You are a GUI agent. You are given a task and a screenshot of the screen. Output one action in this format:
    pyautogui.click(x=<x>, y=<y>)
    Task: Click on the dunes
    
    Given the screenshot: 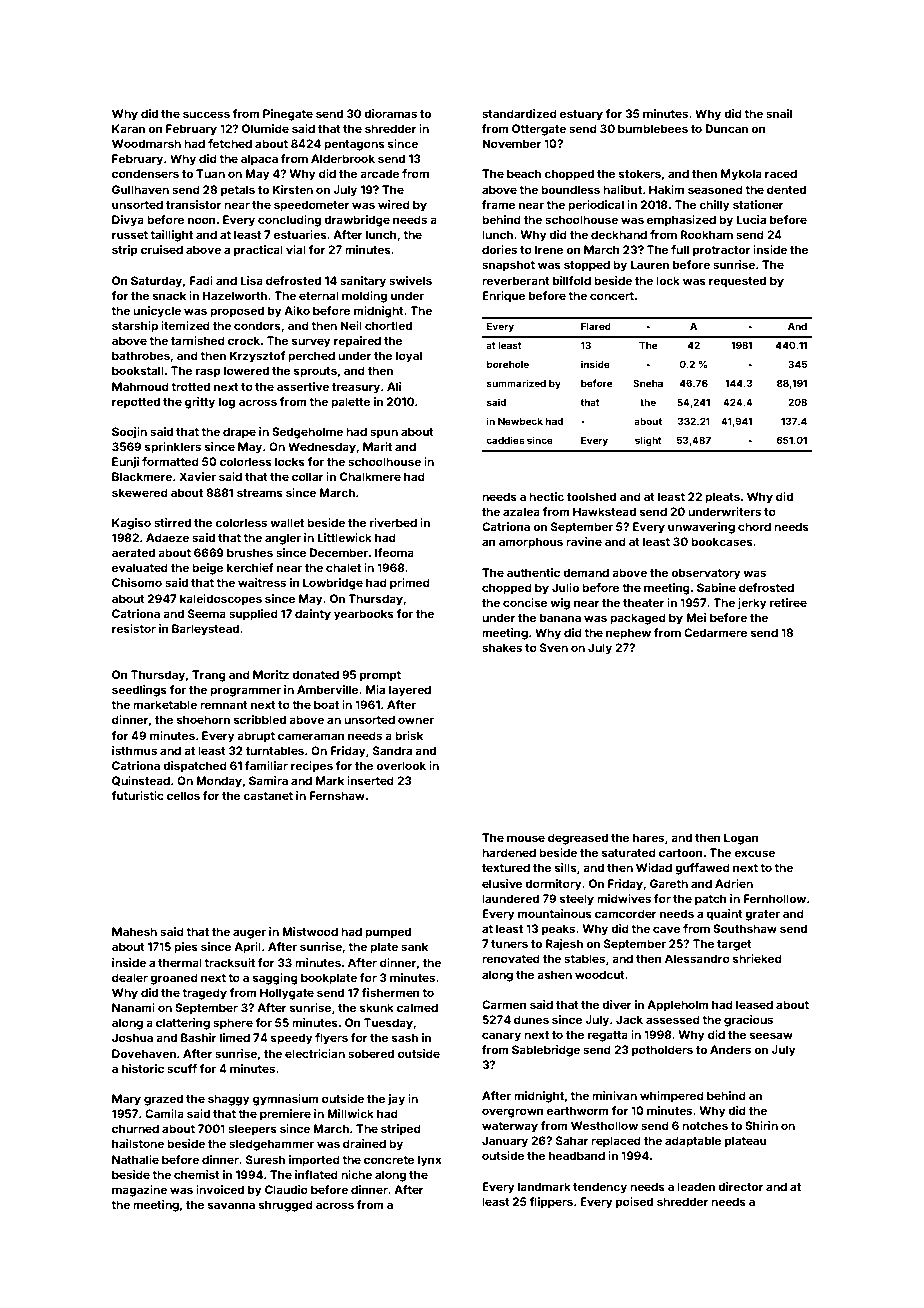 What is the action you would take?
    pyautogui.click(x=531, y=1019)
